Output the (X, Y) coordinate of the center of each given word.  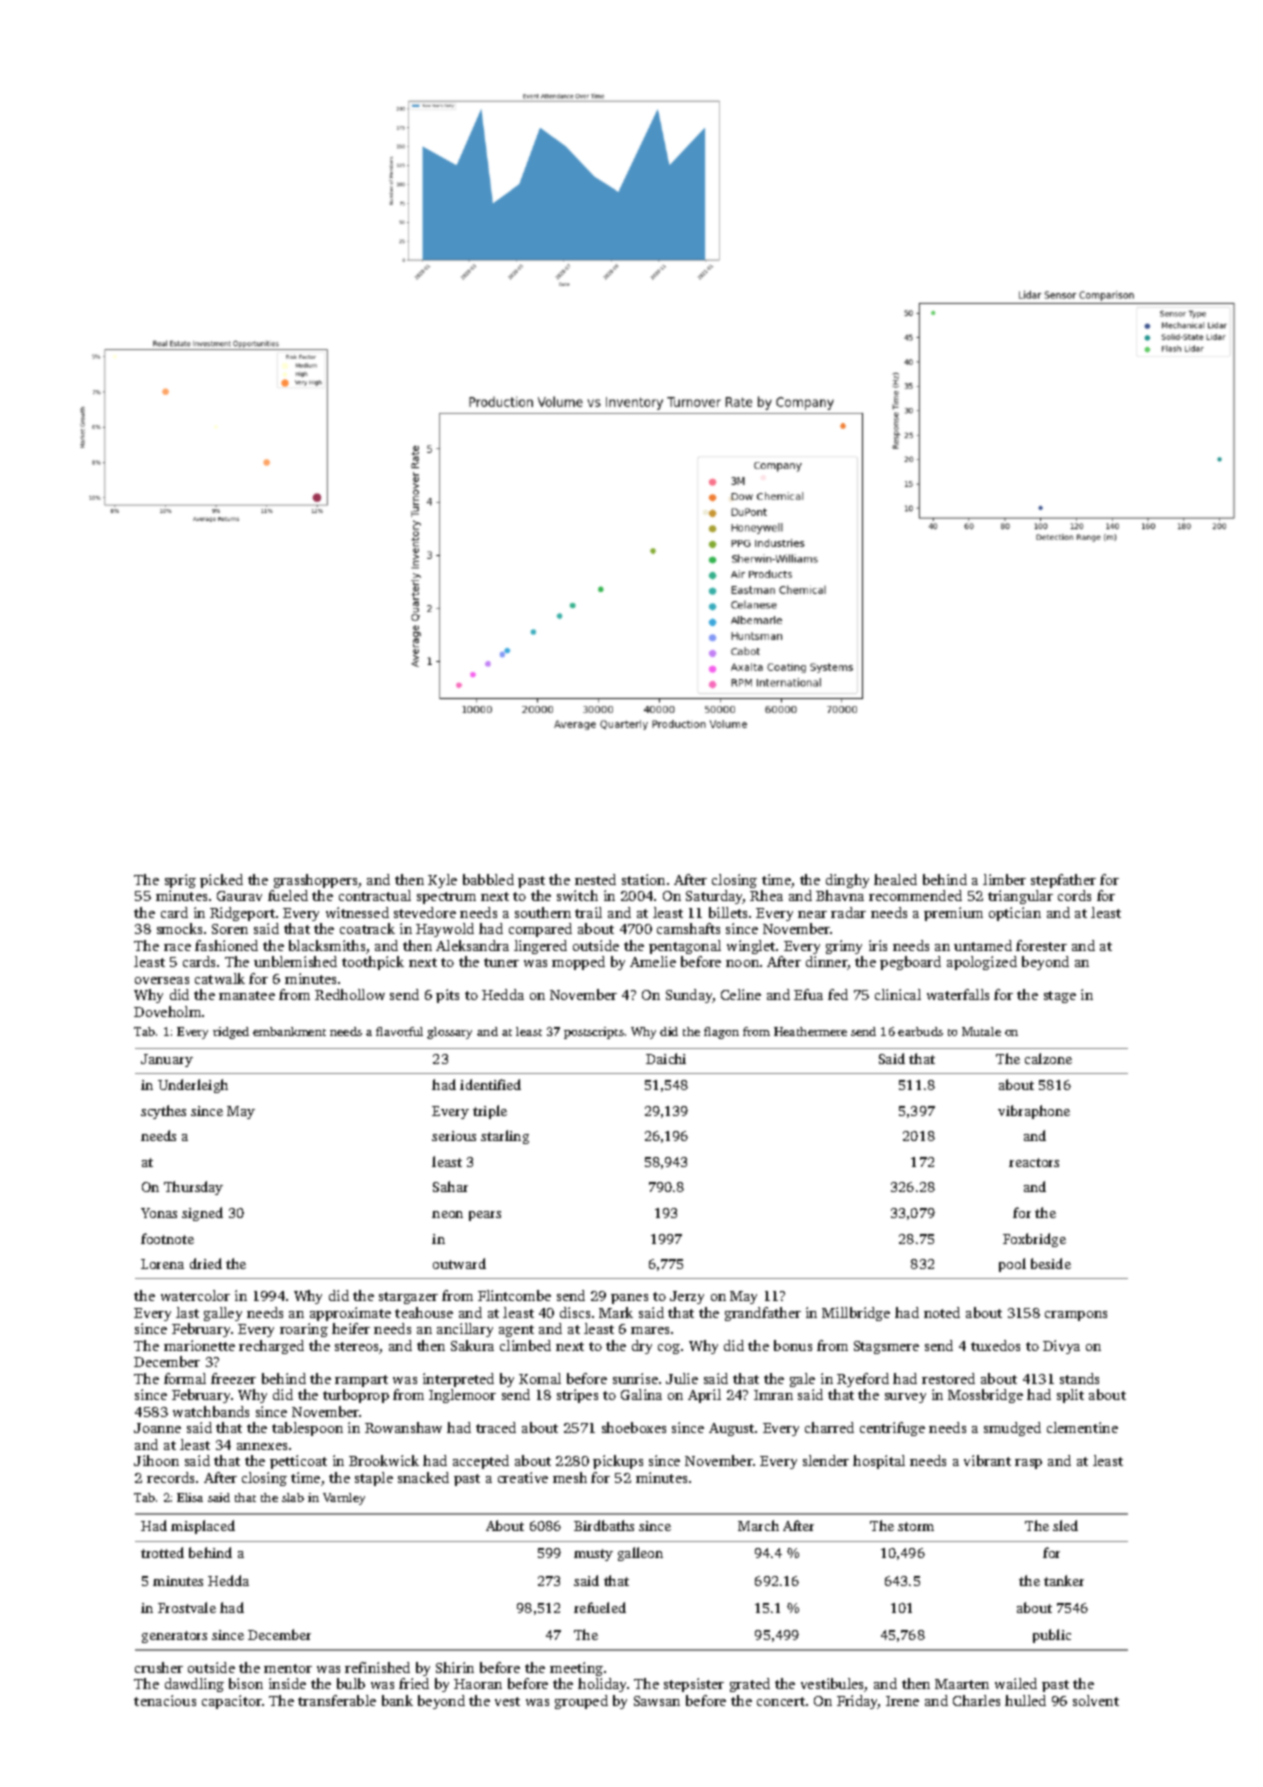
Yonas (159, 1213)
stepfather (1063, 881)
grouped (581, 1702)
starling (505, 1137)
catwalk (220, 978)
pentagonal (685, 947)
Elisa (190, 1497)
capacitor (232, 1702)
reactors (1034, 1162)
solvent (1096, 1700)
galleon (640, 1554)
